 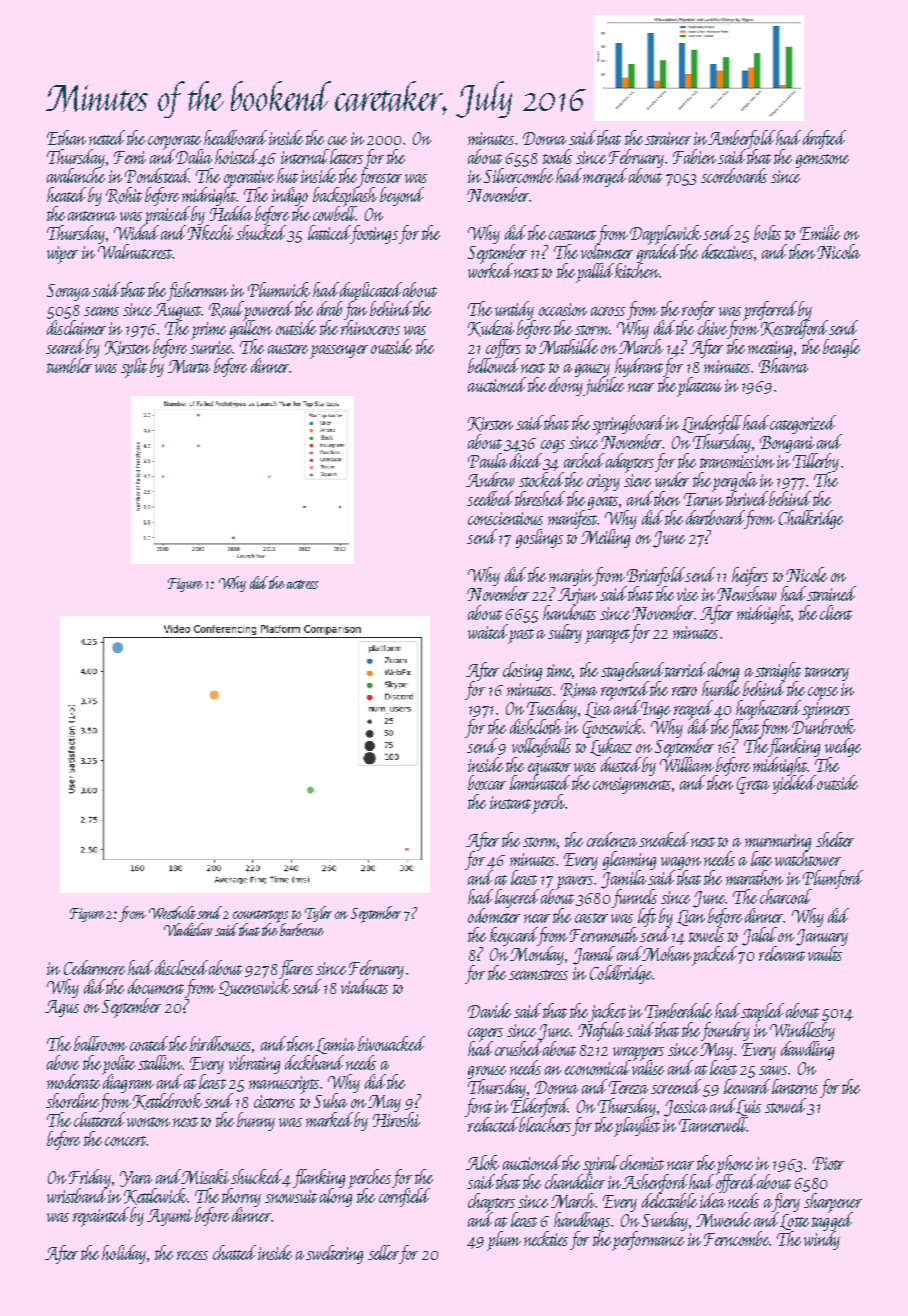 I want to click on vibrating, so click(x=254, y=1064).
